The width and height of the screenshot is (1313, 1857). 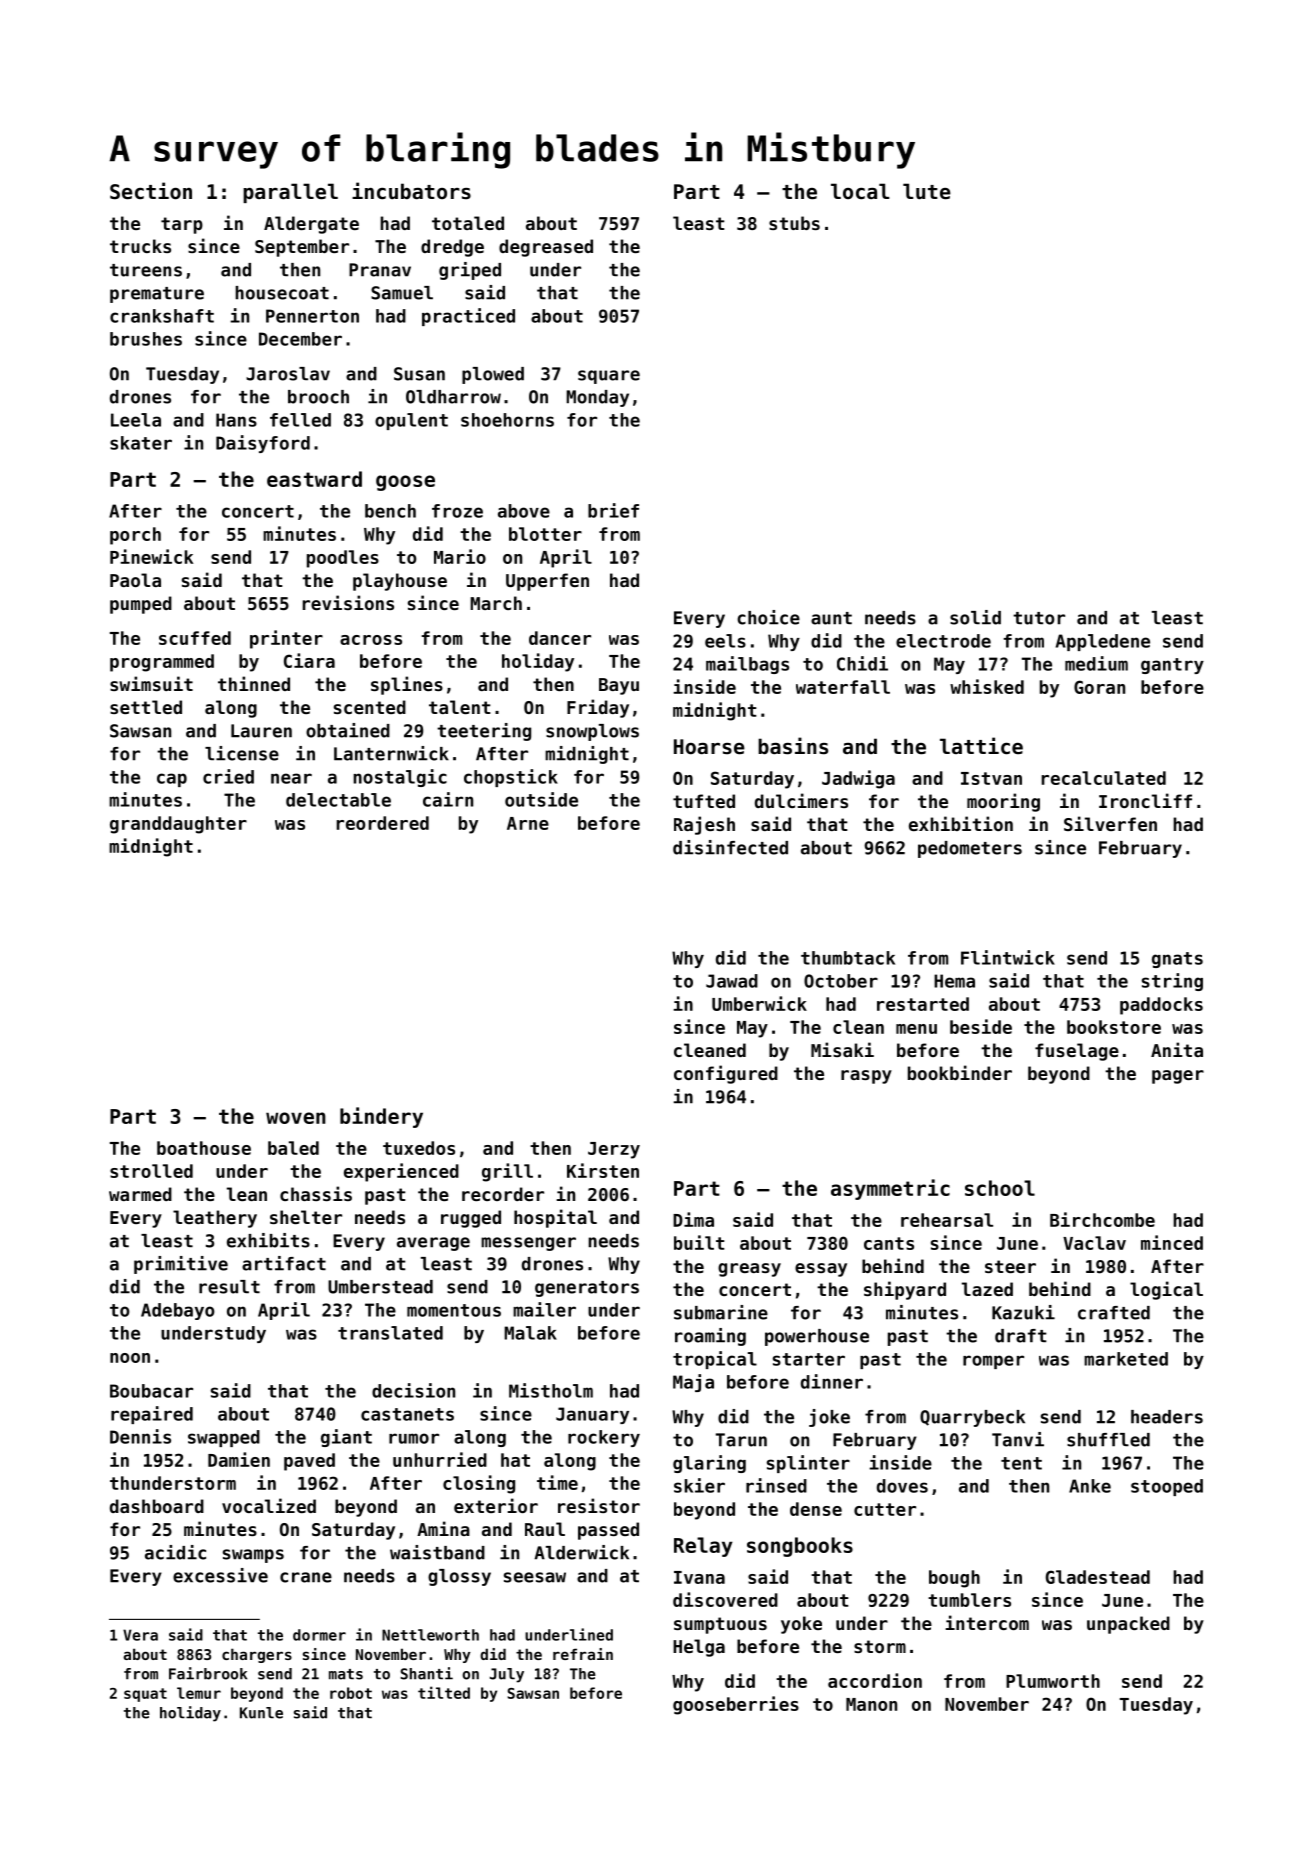 What do you see at coordinates (312, 316) in the screenshot?
I see `Pennerton` at bounding box center [312, 316].
